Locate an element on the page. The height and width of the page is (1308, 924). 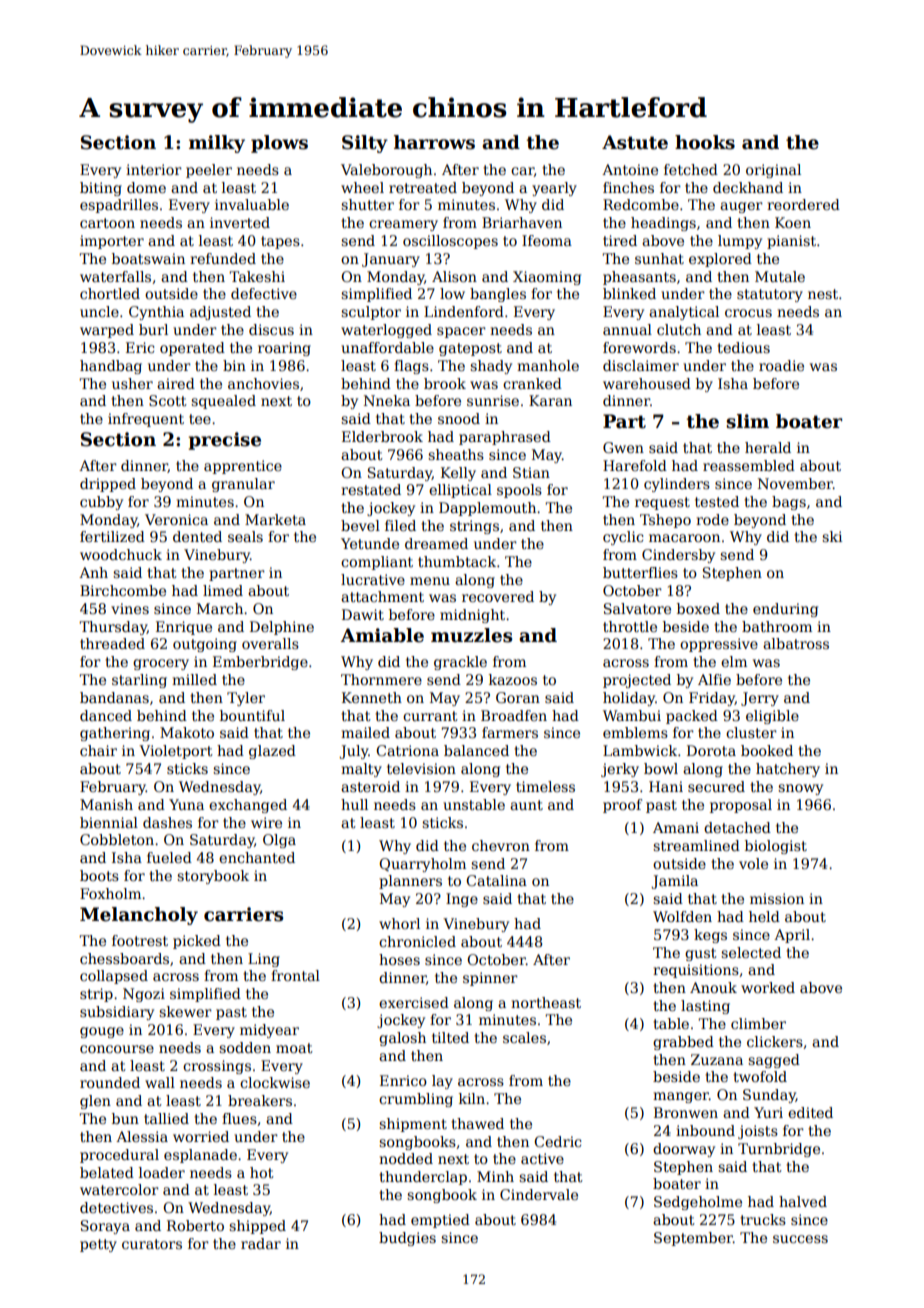
Tshepo is located at coordinates (665, 521).
